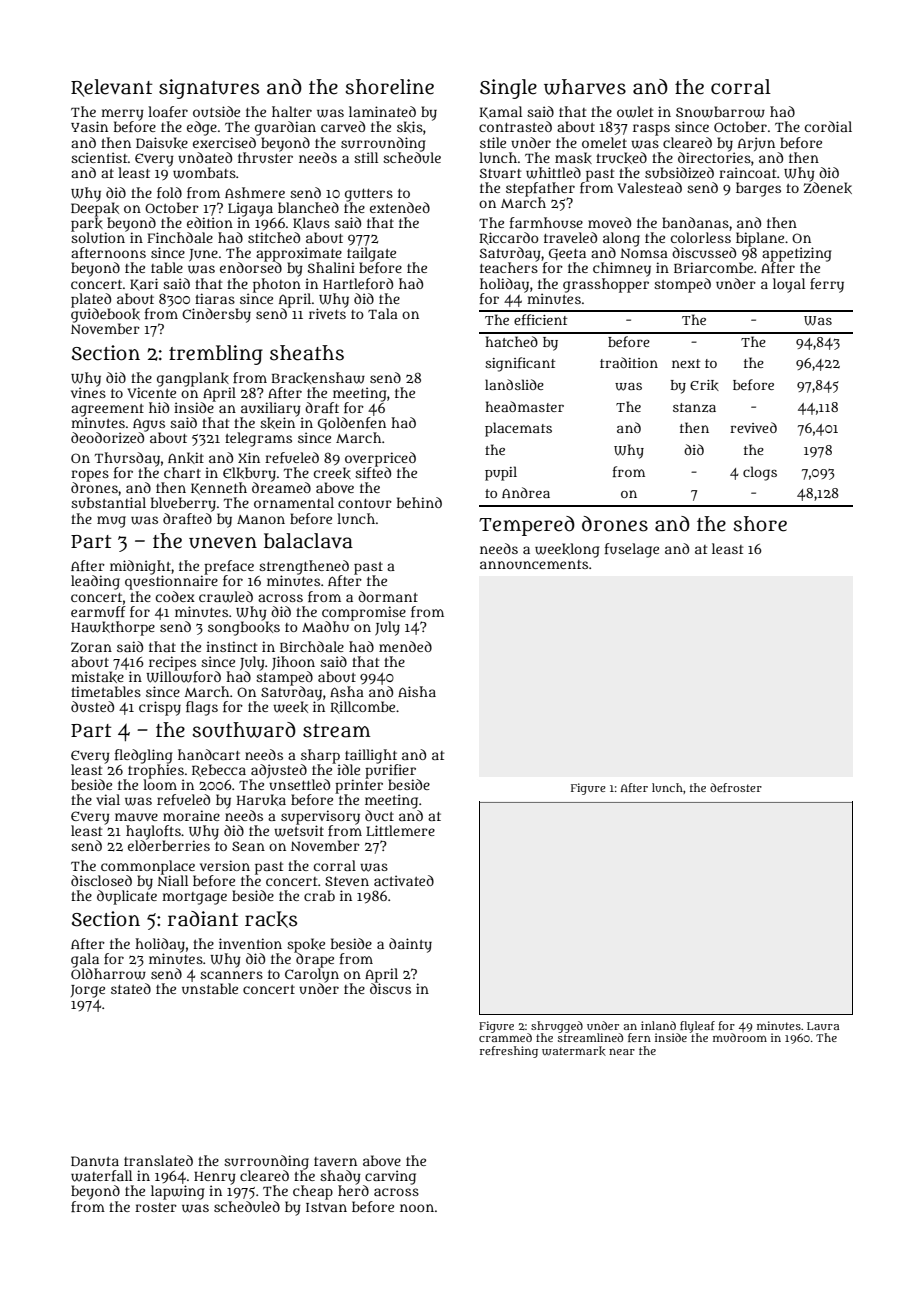 The width and height of the screenshot is (924, 1308). What do you see at coordinates (632, 550) in the screenshot?
I see `fuselage` at bounding box center [632, 550].
